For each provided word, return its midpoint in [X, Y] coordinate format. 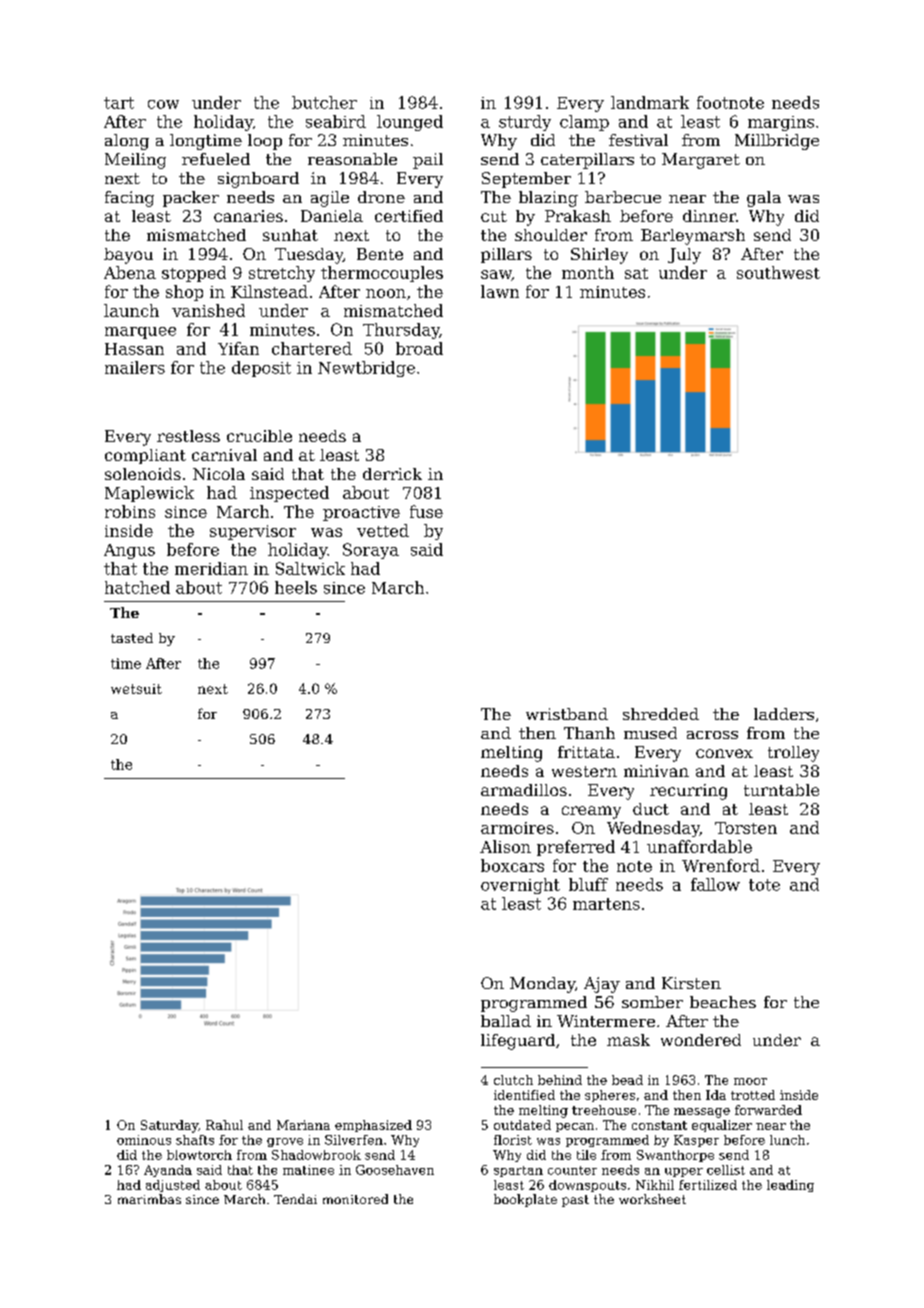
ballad [506, 1021]
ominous [144, 1140]
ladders [784, 714]
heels [296, 587]
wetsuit [136, 689]
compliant [145, 456]
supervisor [253, 532]
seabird [336, 121]
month [588, 272]
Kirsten [691, 983]
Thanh [589, 733]
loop [265, 142]
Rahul [224, 1125]
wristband [567, 714]
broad [419, 348]
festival [638, 140]
